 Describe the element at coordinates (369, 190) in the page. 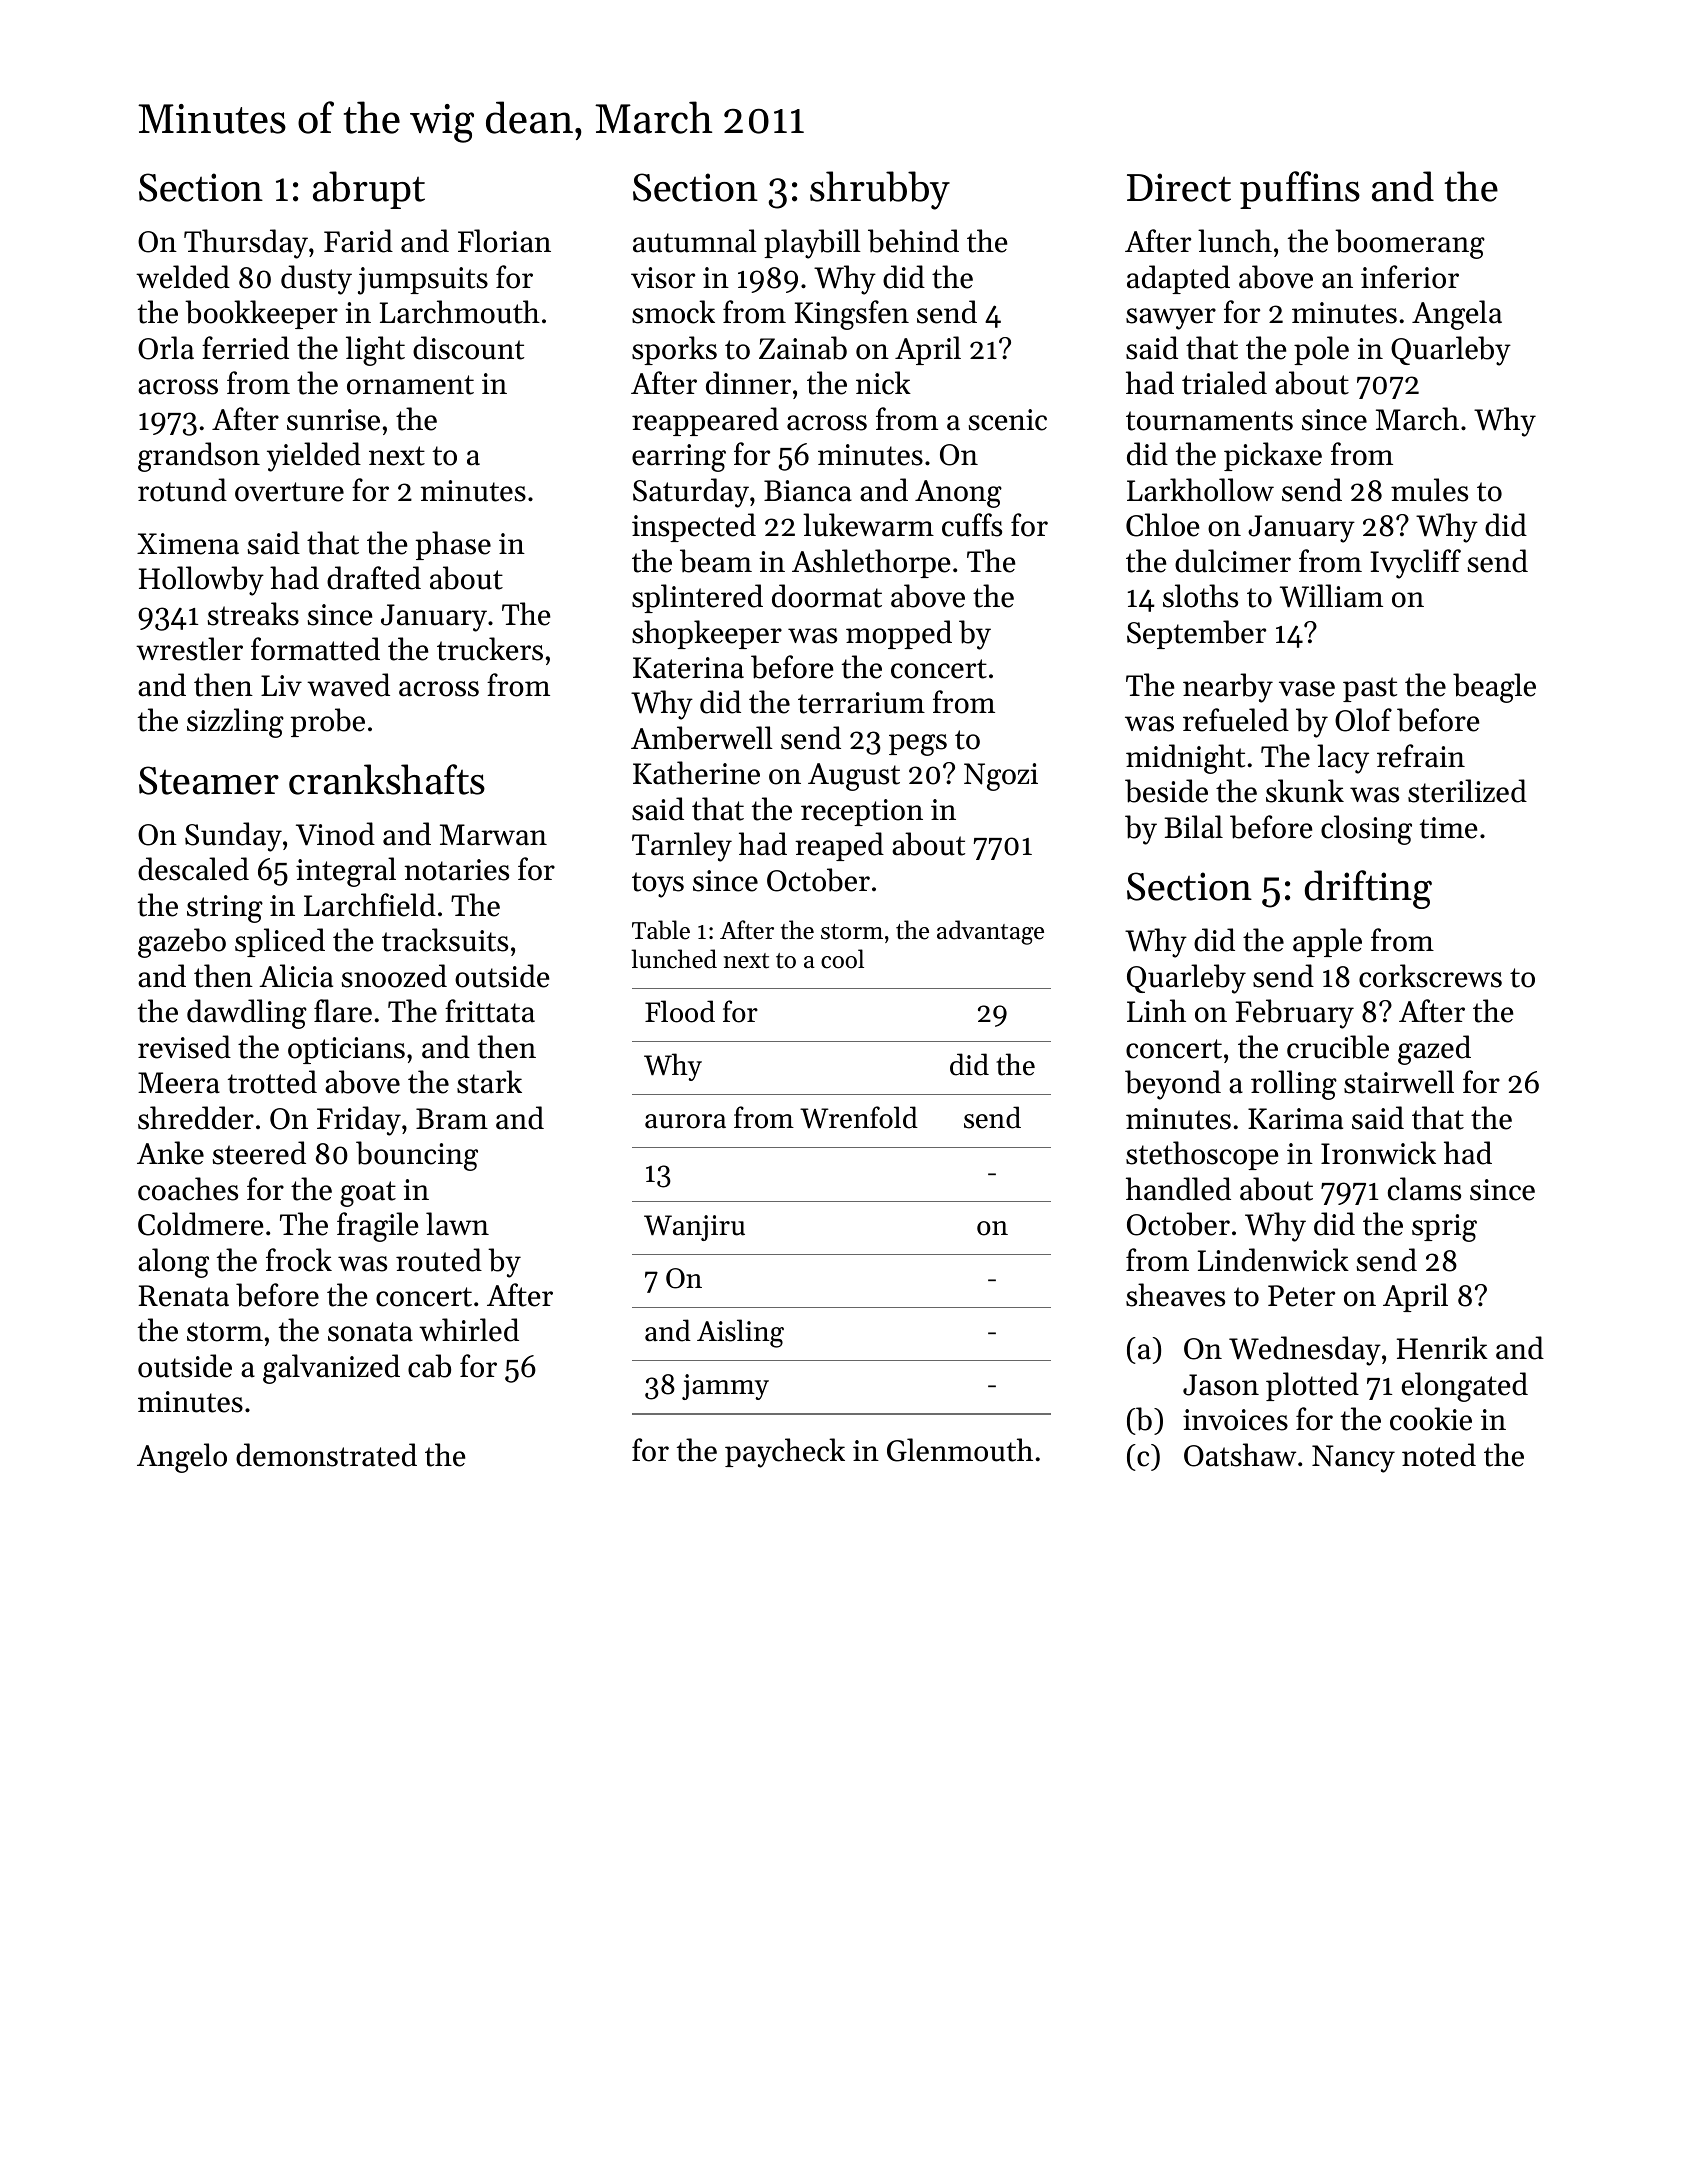

I see `abrupt` at that location.
